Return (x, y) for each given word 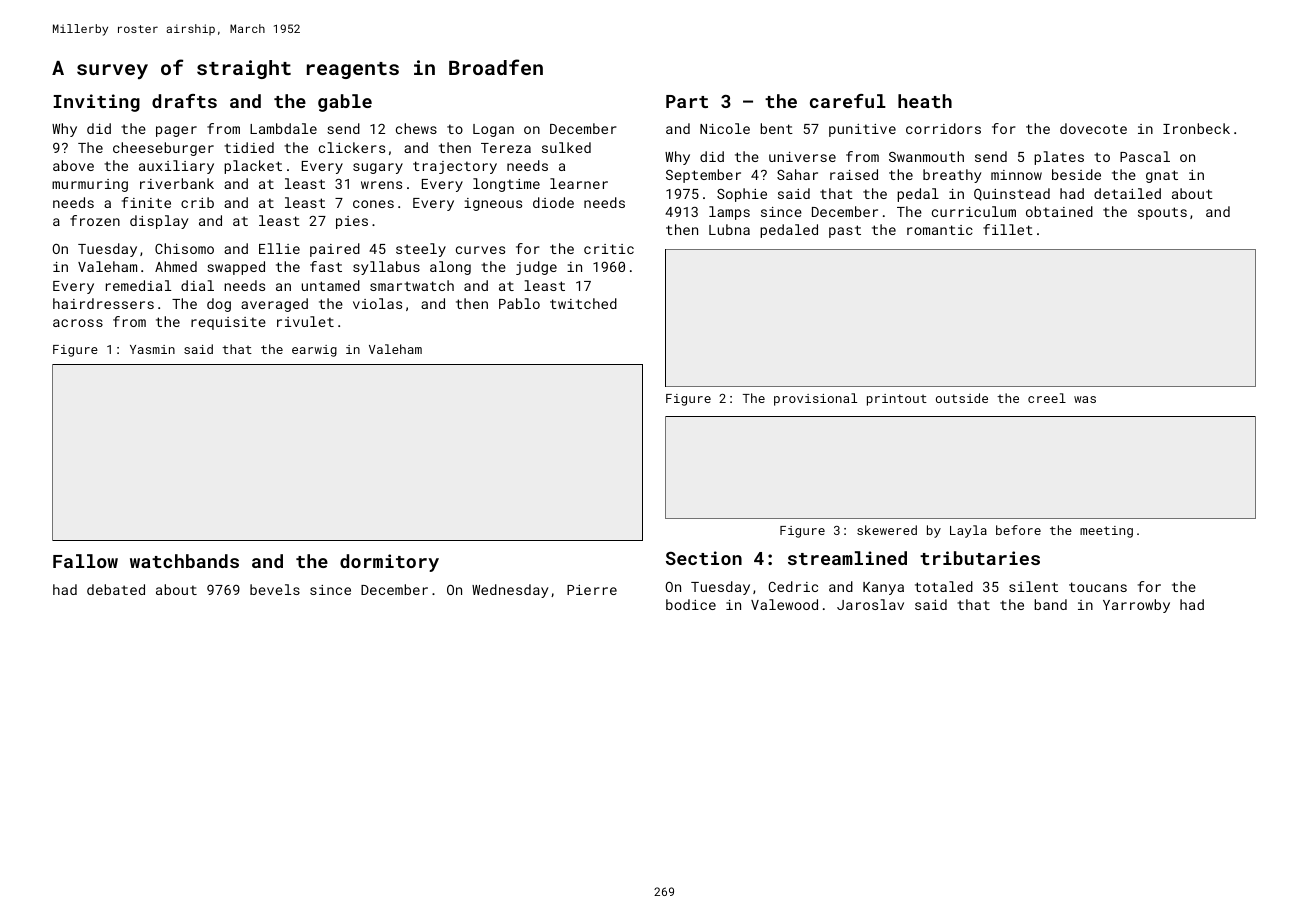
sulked (566, 147)
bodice (691, 604)
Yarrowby (1136, 606)
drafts (184, 101)
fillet (1008, 229)
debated (116, 589)
